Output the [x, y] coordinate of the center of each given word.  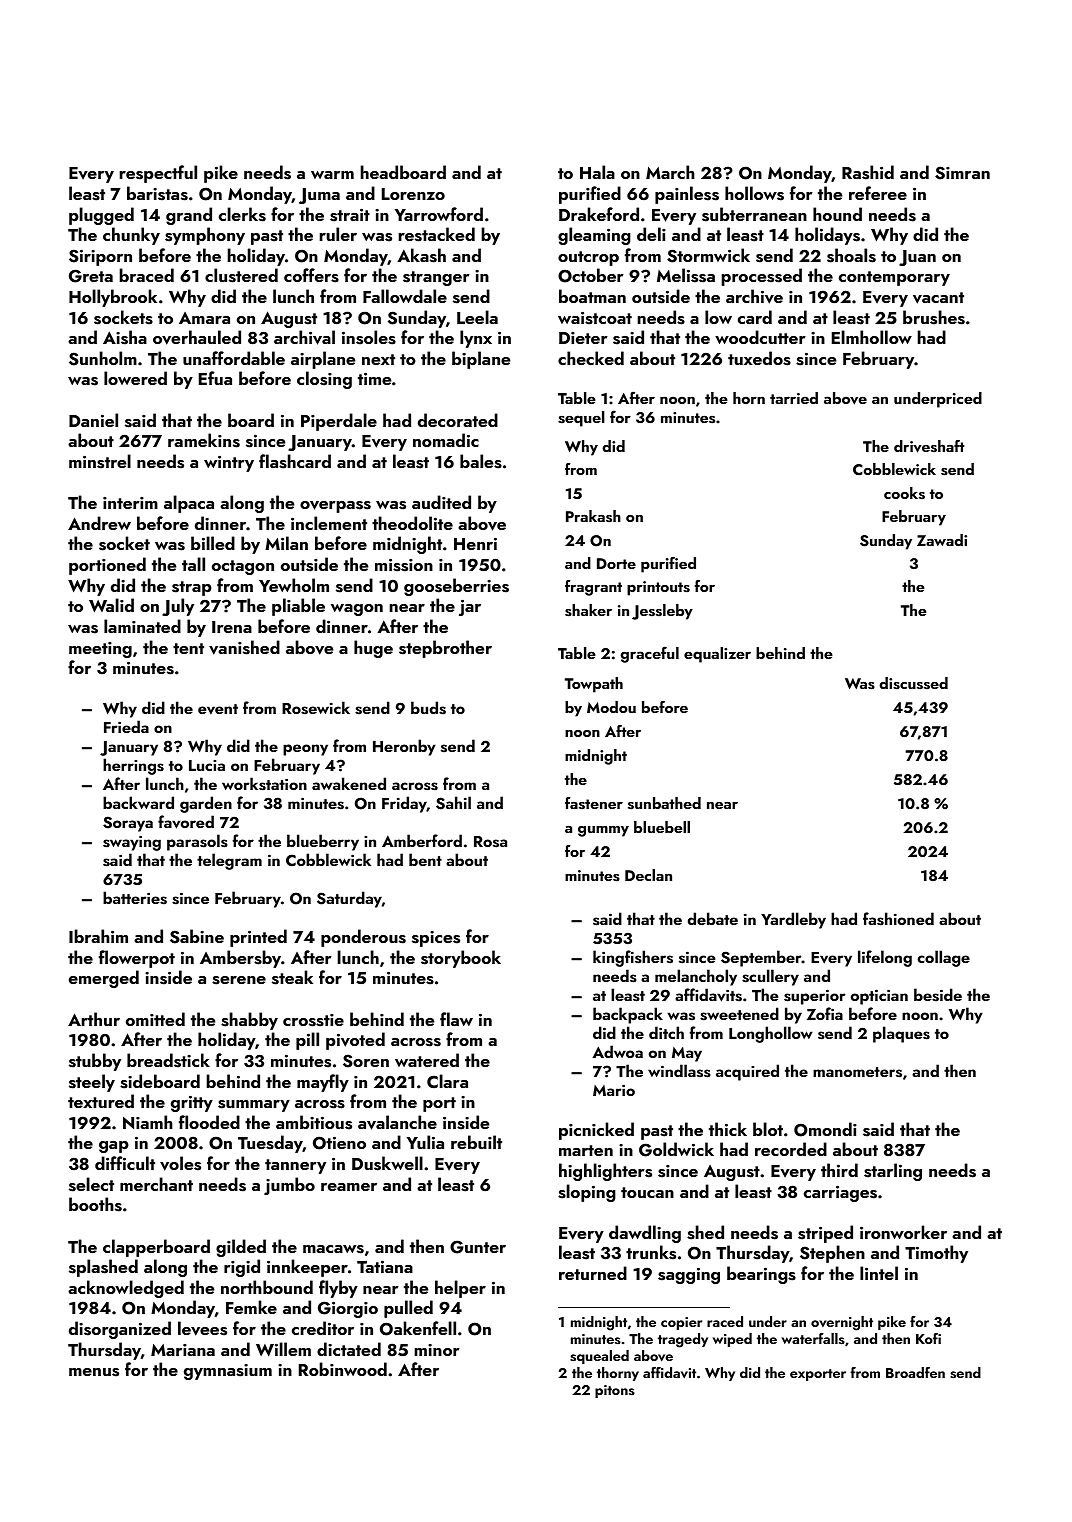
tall [193, 564]
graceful [650, 654]
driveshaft [929, 446]
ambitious [314, 1122]
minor [437, 1350]
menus [94, 1372]
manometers [857, 1072]
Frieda [126, 726]
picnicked [596, 1131]
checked [591, 358]
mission [404, 565]
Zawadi [942, 540]
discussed [914, 683]
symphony [205, 236]
